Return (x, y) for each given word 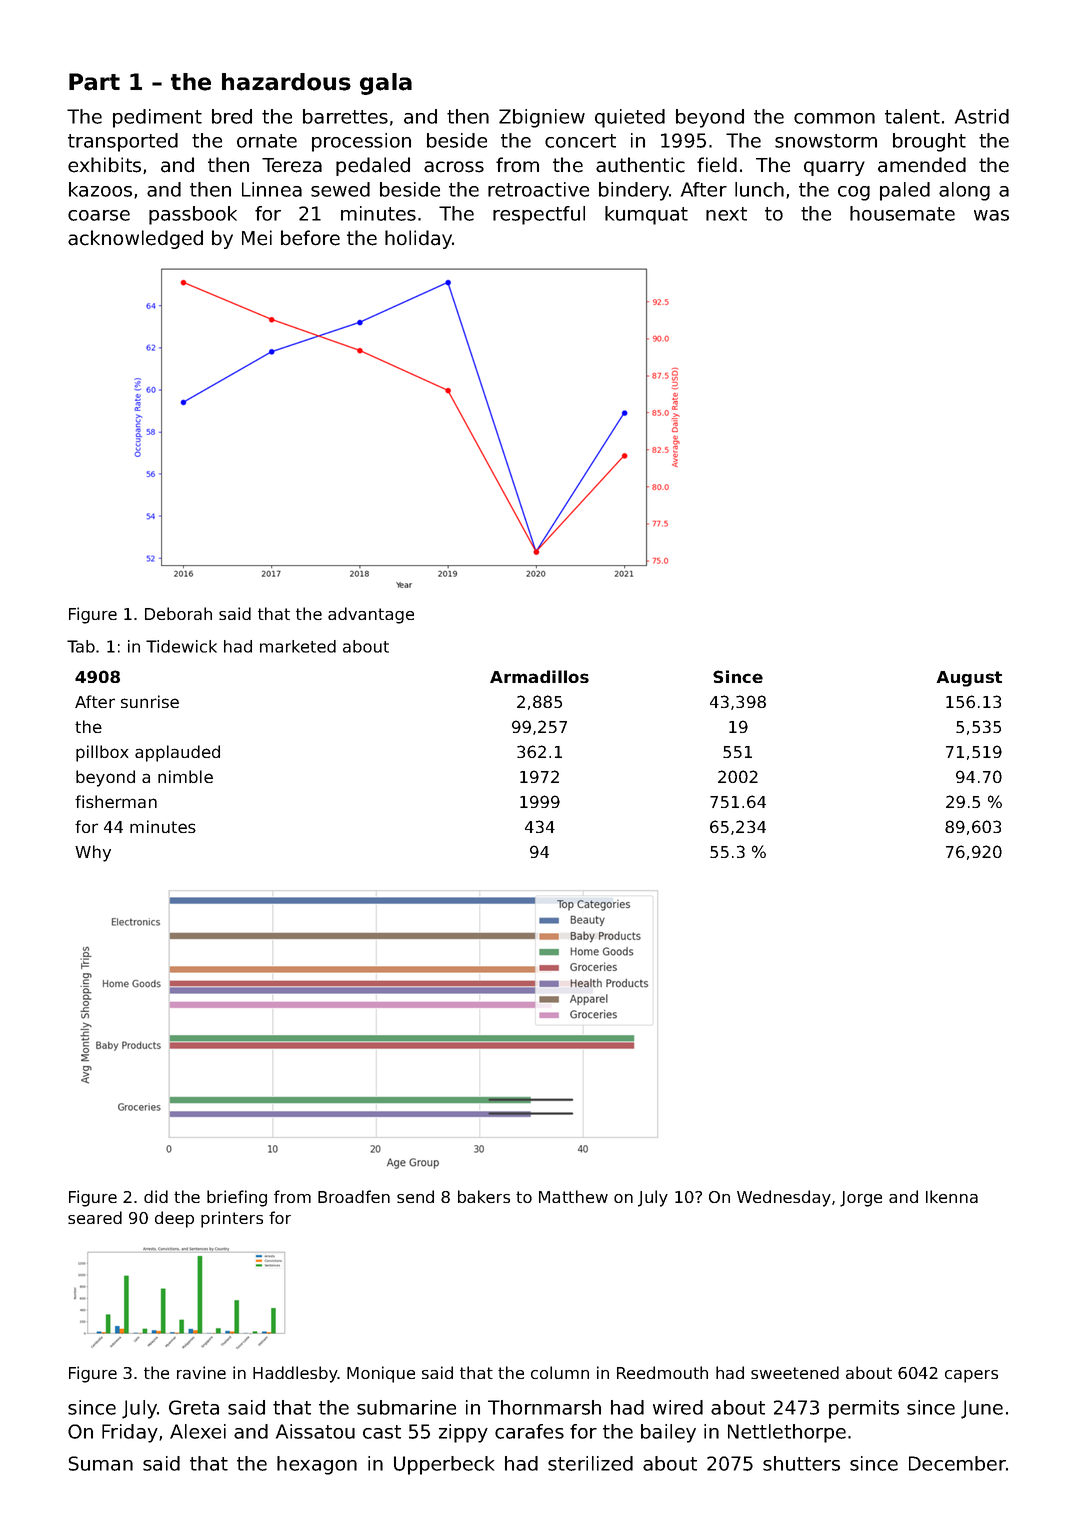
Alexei (198, 1431)
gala (386, 84)
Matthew (573, 1196)
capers (971, 1376)
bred (232, 116)
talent (912, 116)
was (991, 215)
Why (93, 853)
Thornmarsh (544, 1407)
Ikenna (952, 1196)
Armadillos (539, 676)
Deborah (178, 613)
